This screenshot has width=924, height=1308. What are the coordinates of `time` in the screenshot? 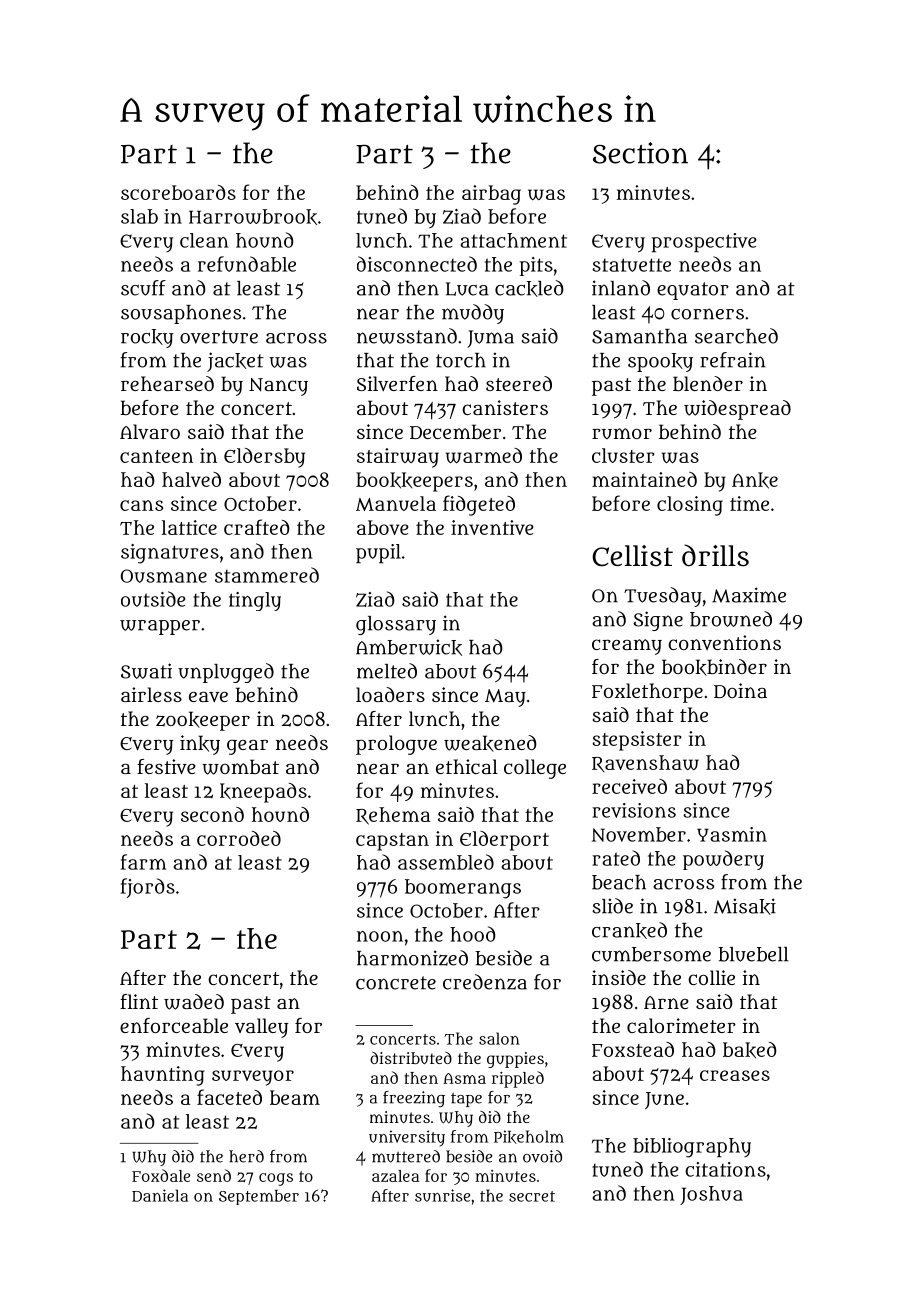 It's located at (749, 503).
